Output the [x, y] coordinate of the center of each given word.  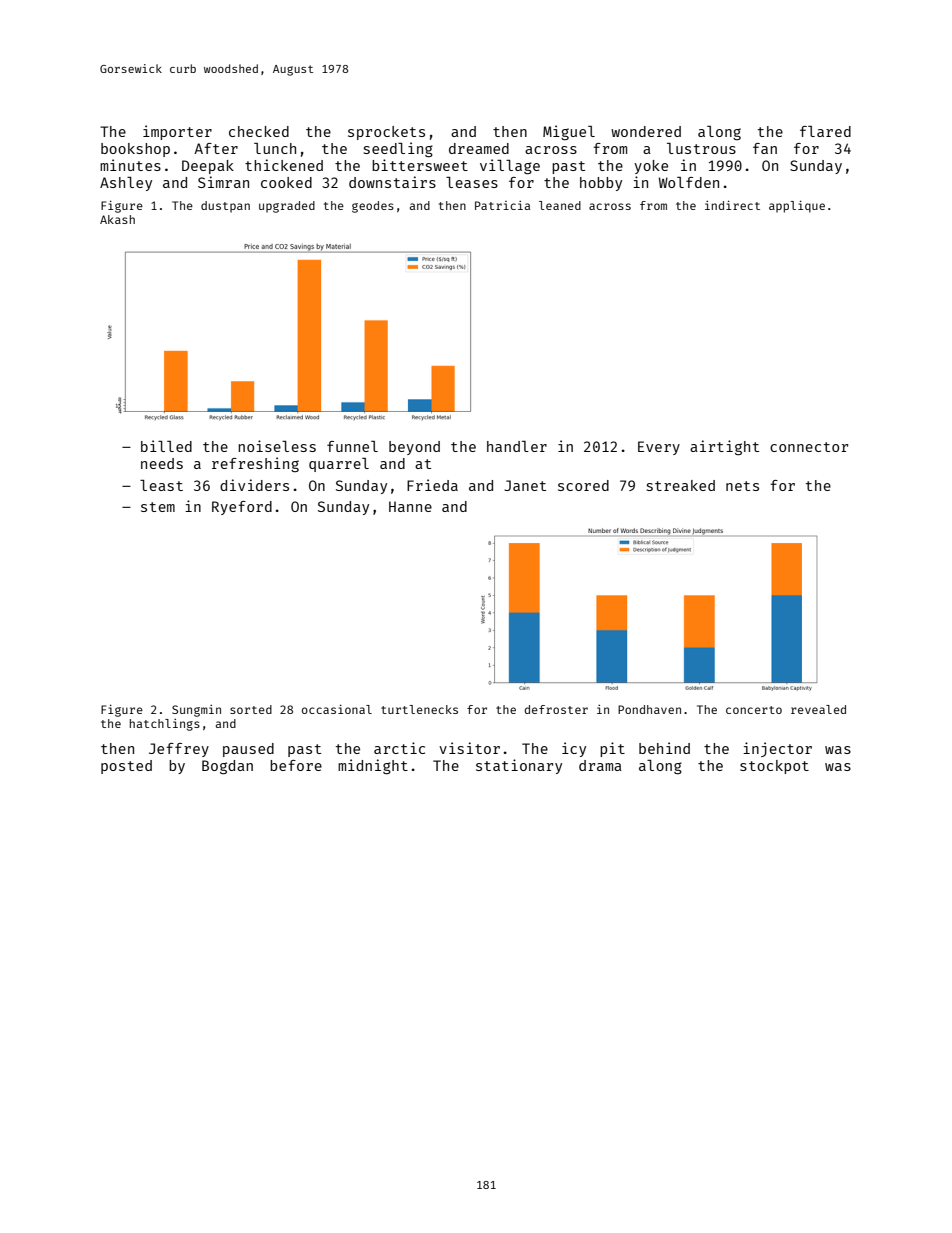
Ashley [126, 184]
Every [659, 448]
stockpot [774, 767]
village [510, 166]
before [296, 765]
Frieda [432, 485]
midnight [373, 766]
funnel [352, 446]
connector [809, 447]
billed [166, 446]
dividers [254, 485]
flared [825, 131]
